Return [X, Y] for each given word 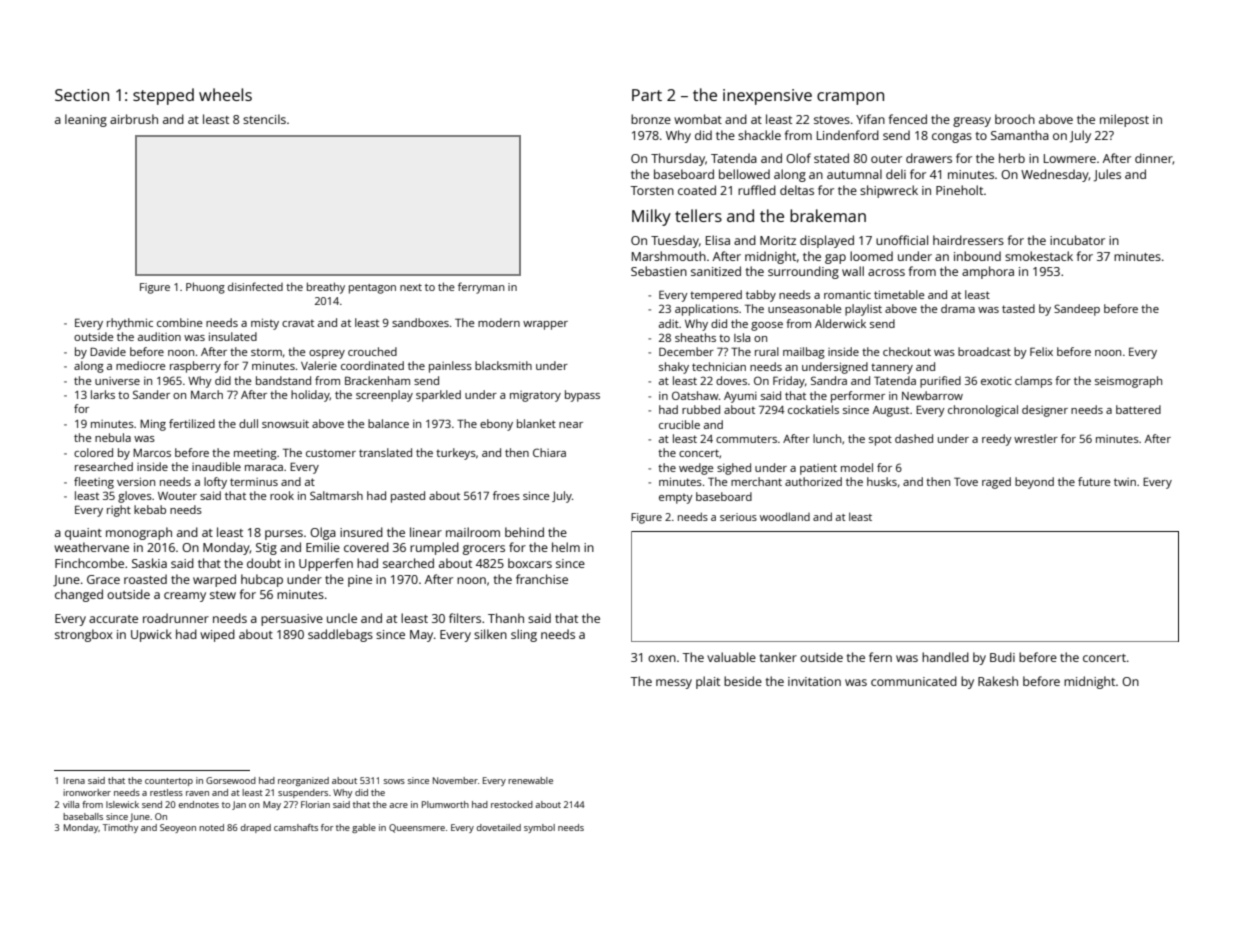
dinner [1154, 159]
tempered [716, 296]
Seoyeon [178, 828]
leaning [86, 120]
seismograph [1128, 382]
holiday [310, 396]
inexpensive [767, 97]
